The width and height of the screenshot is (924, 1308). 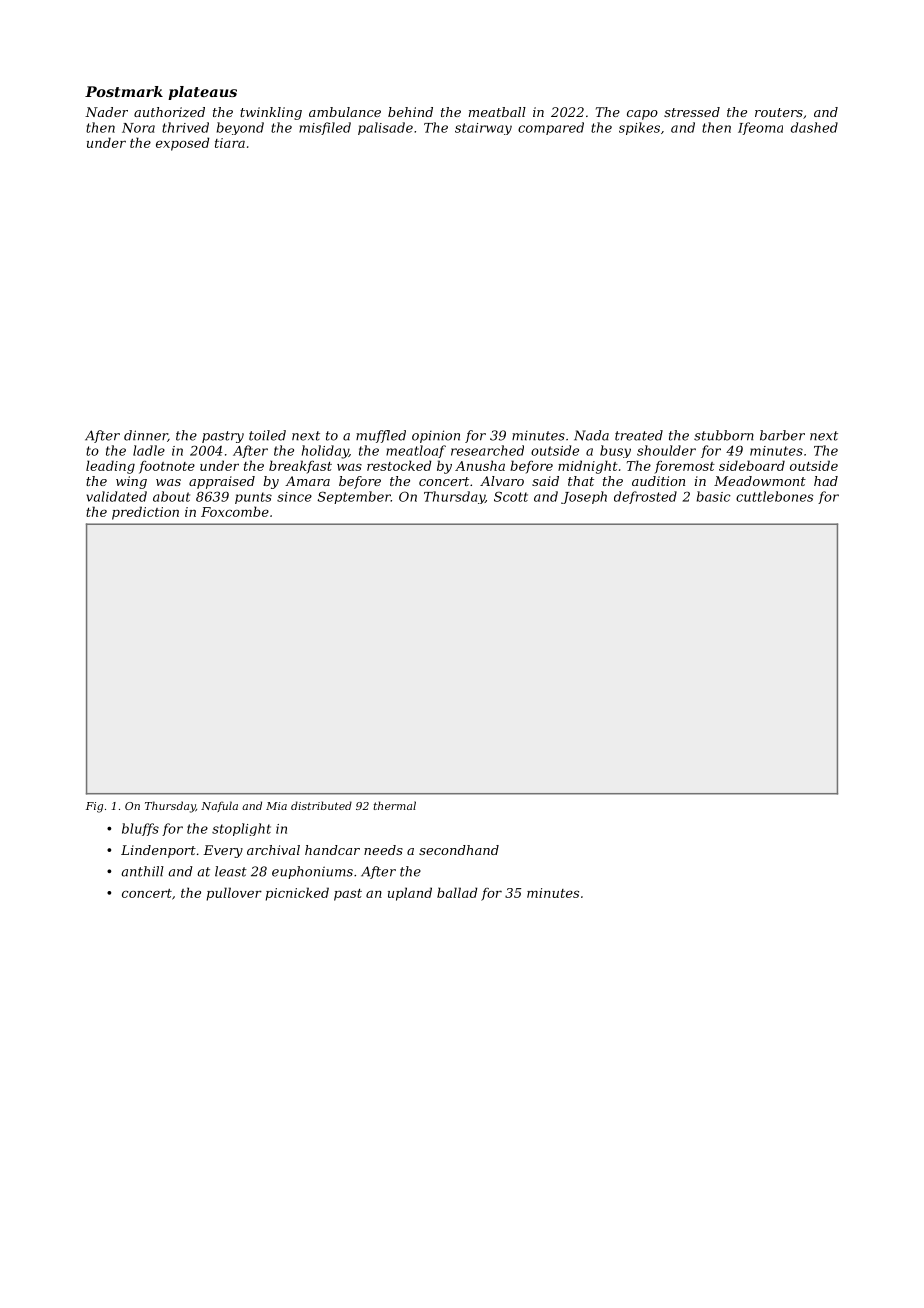 I want to click on leading, so click(x=110, y=467).
